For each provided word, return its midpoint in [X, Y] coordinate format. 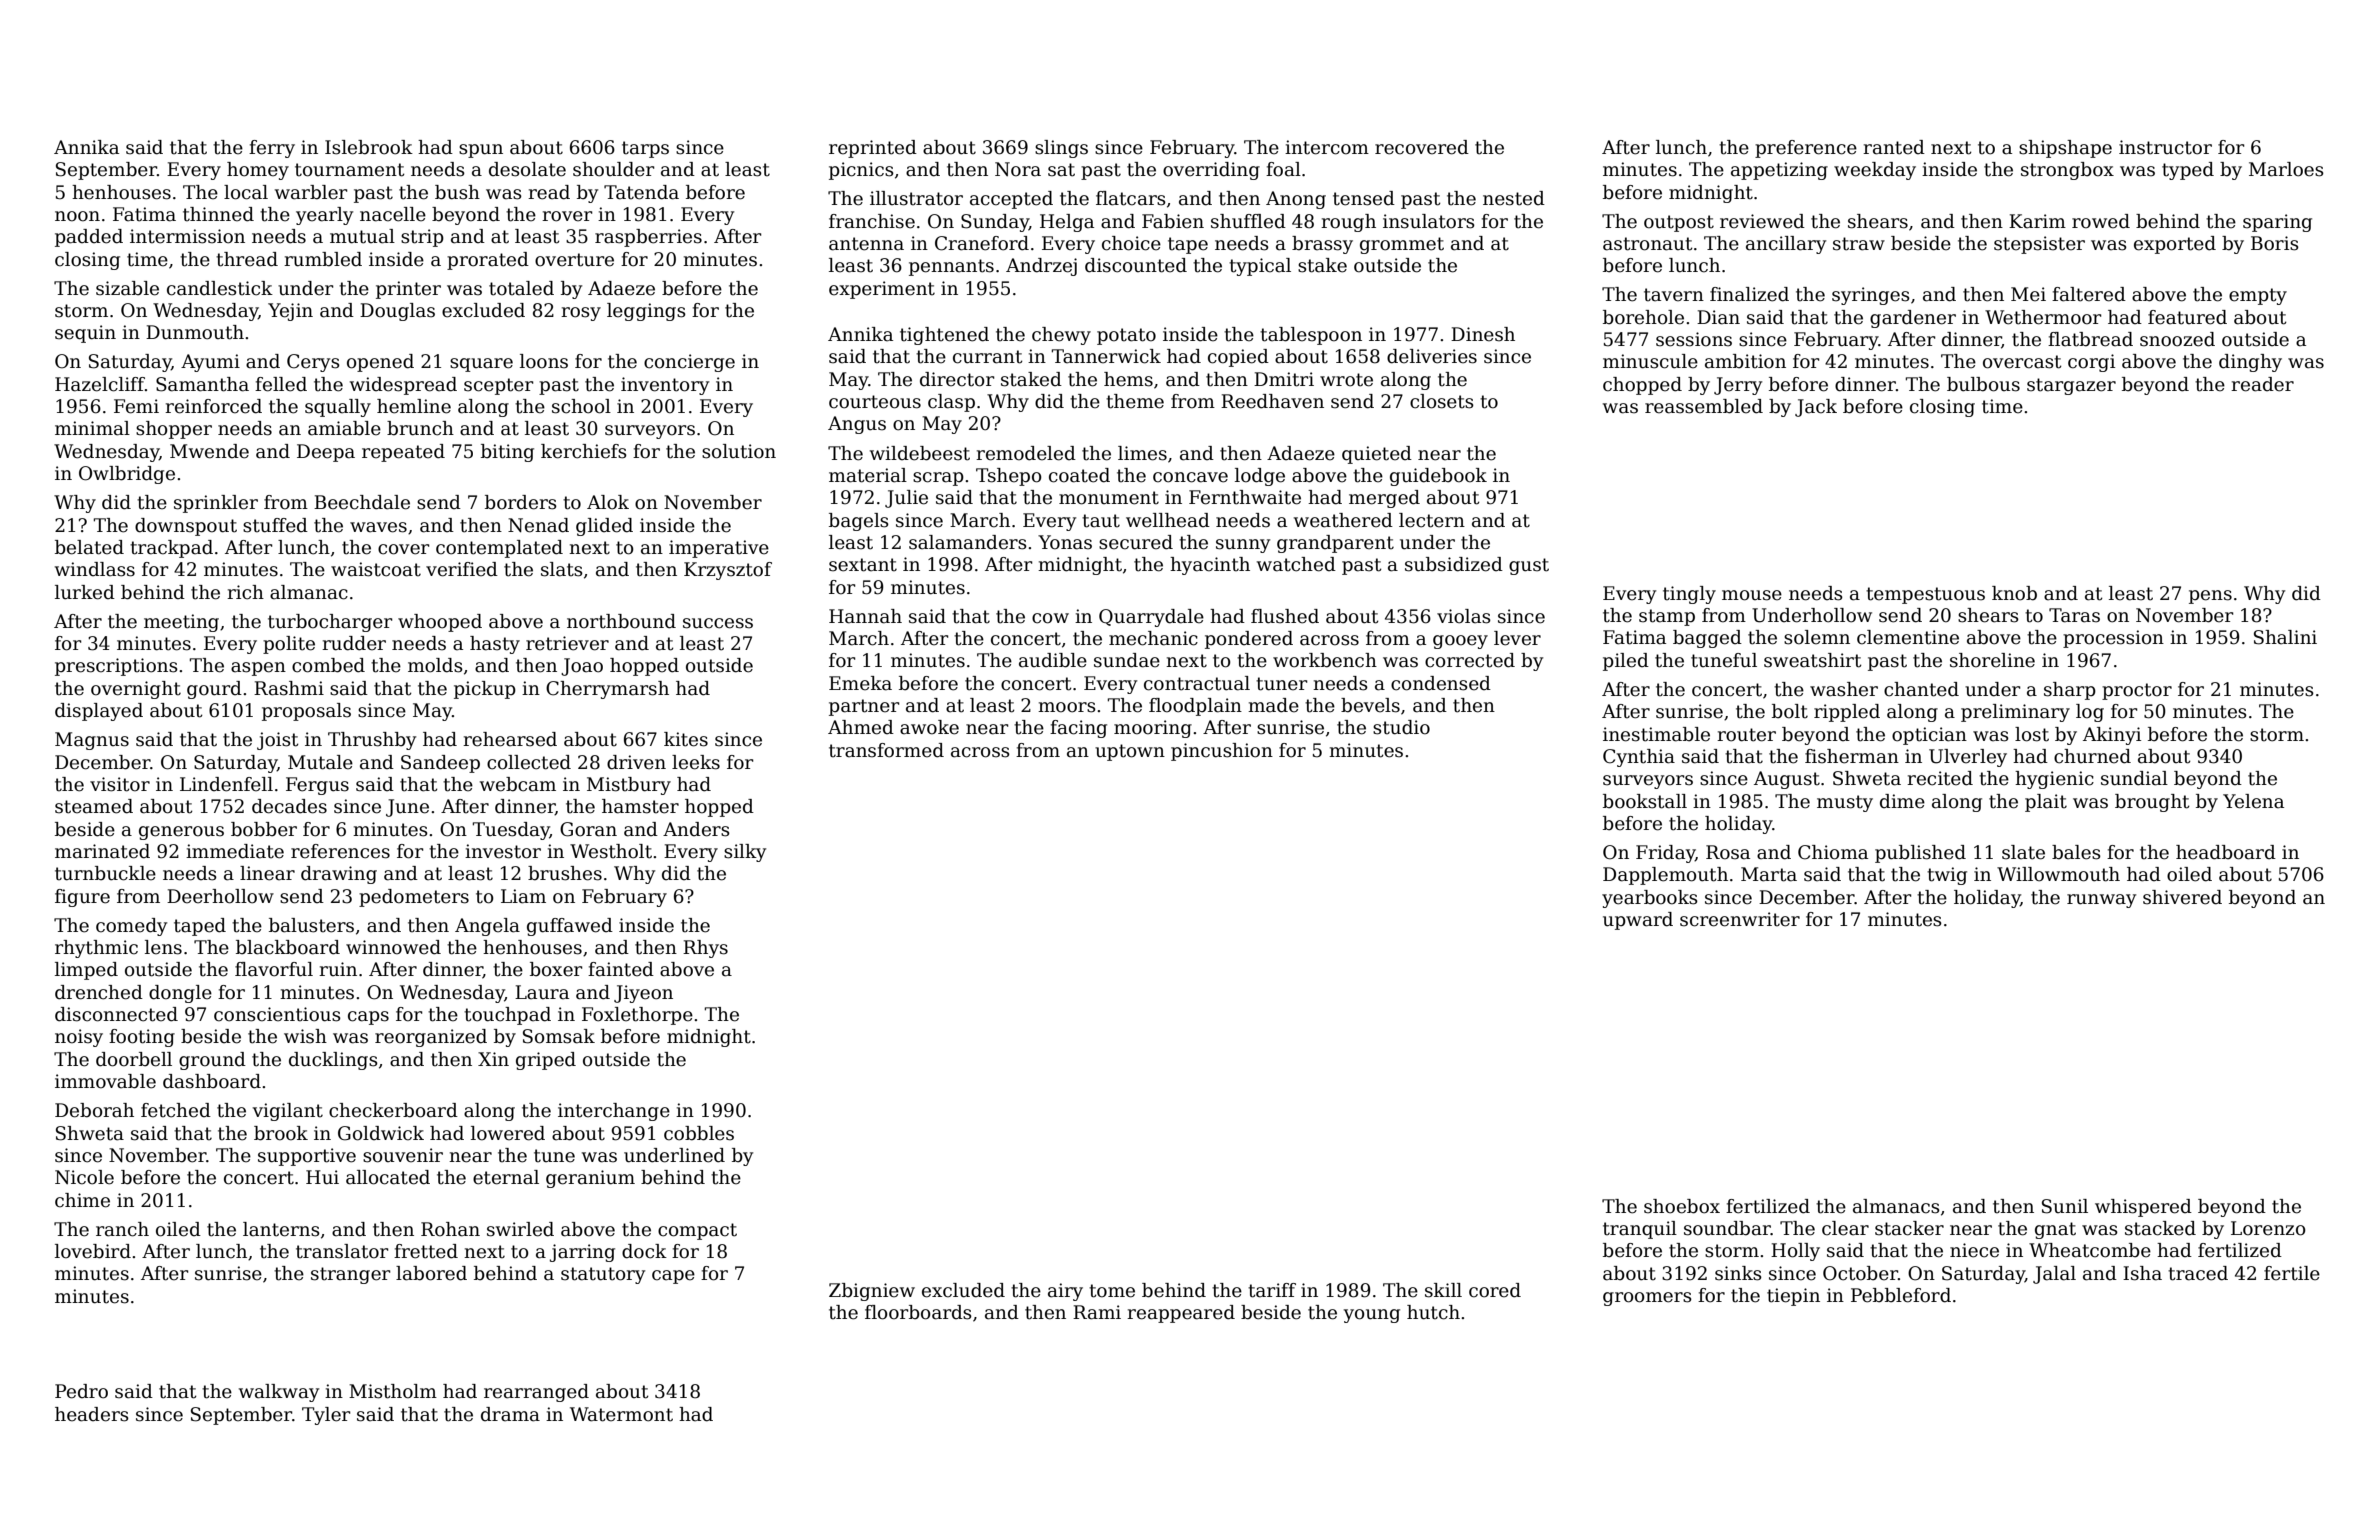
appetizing [1779, 171]
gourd [214, 690]
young [1372, 1316]
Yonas [1065, 542]
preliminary [2015, 713]
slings [1061, 149]
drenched [99, 992]
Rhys [705, 949]
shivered [2182, 897]
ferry [272, 149]
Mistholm [393, 1391]
